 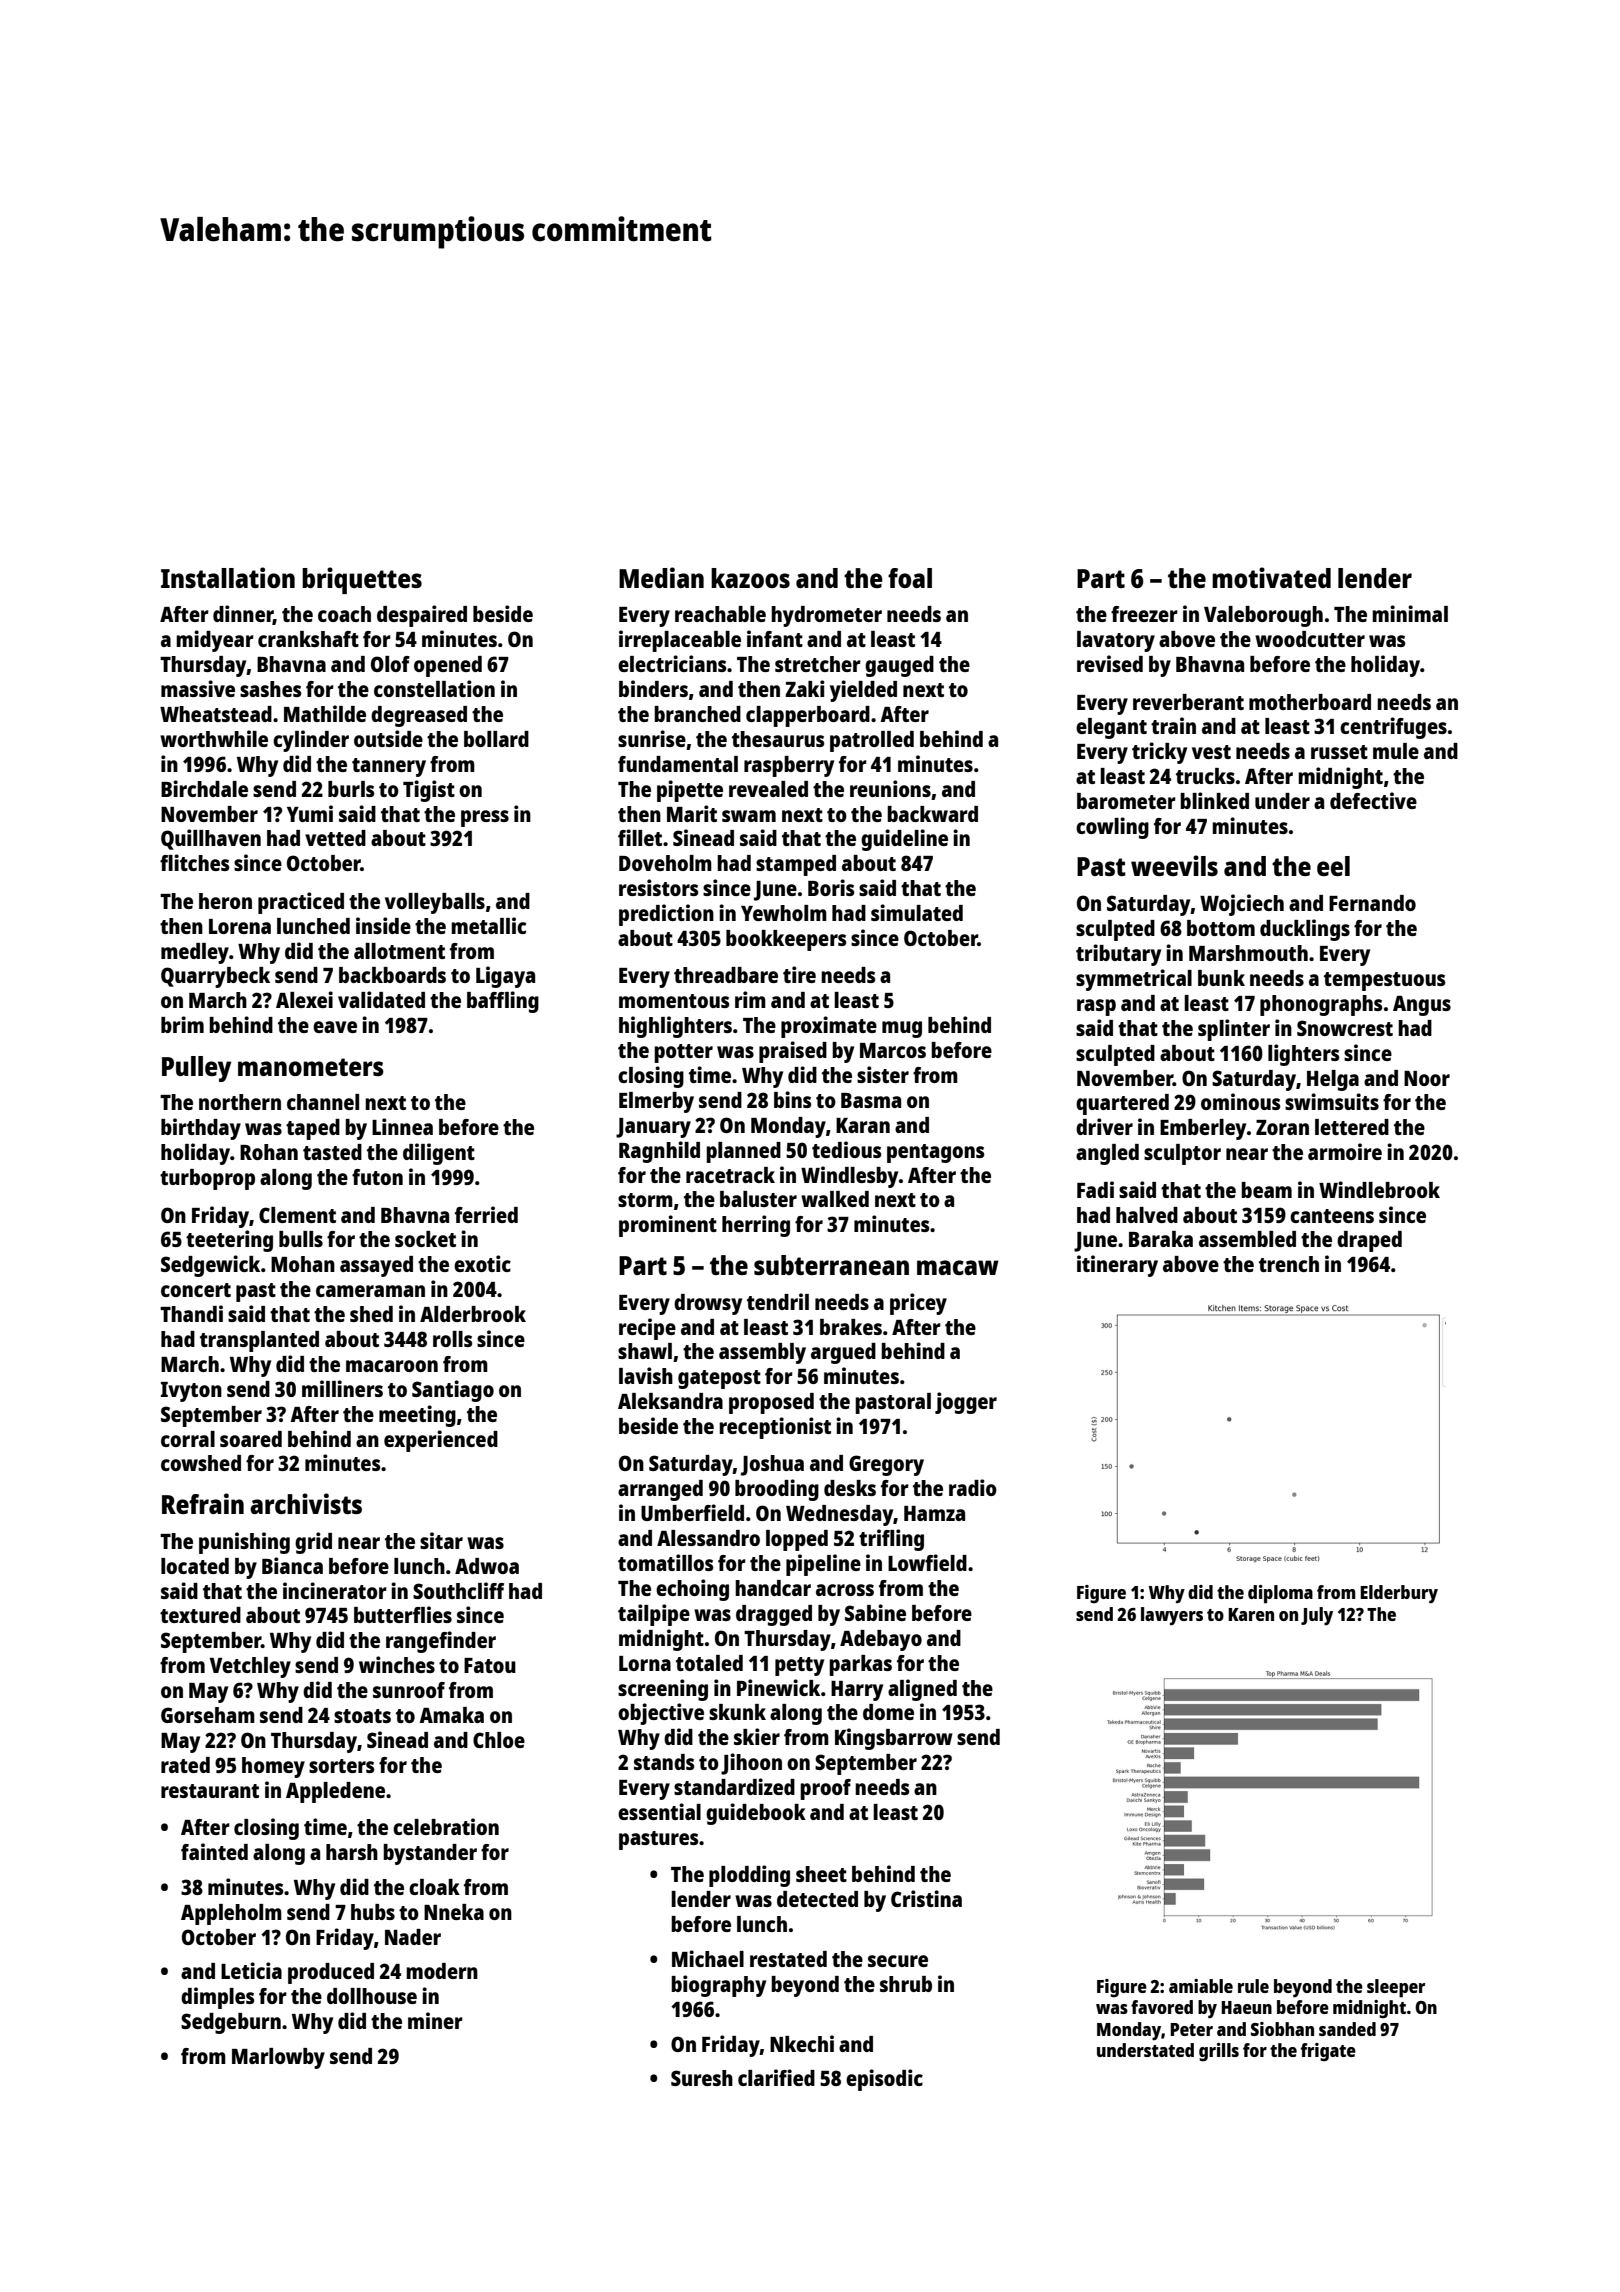 What do you see at coordinates (750, 578) in the screenshot?
I see `kazoos` at bounding box center [750, 578].
